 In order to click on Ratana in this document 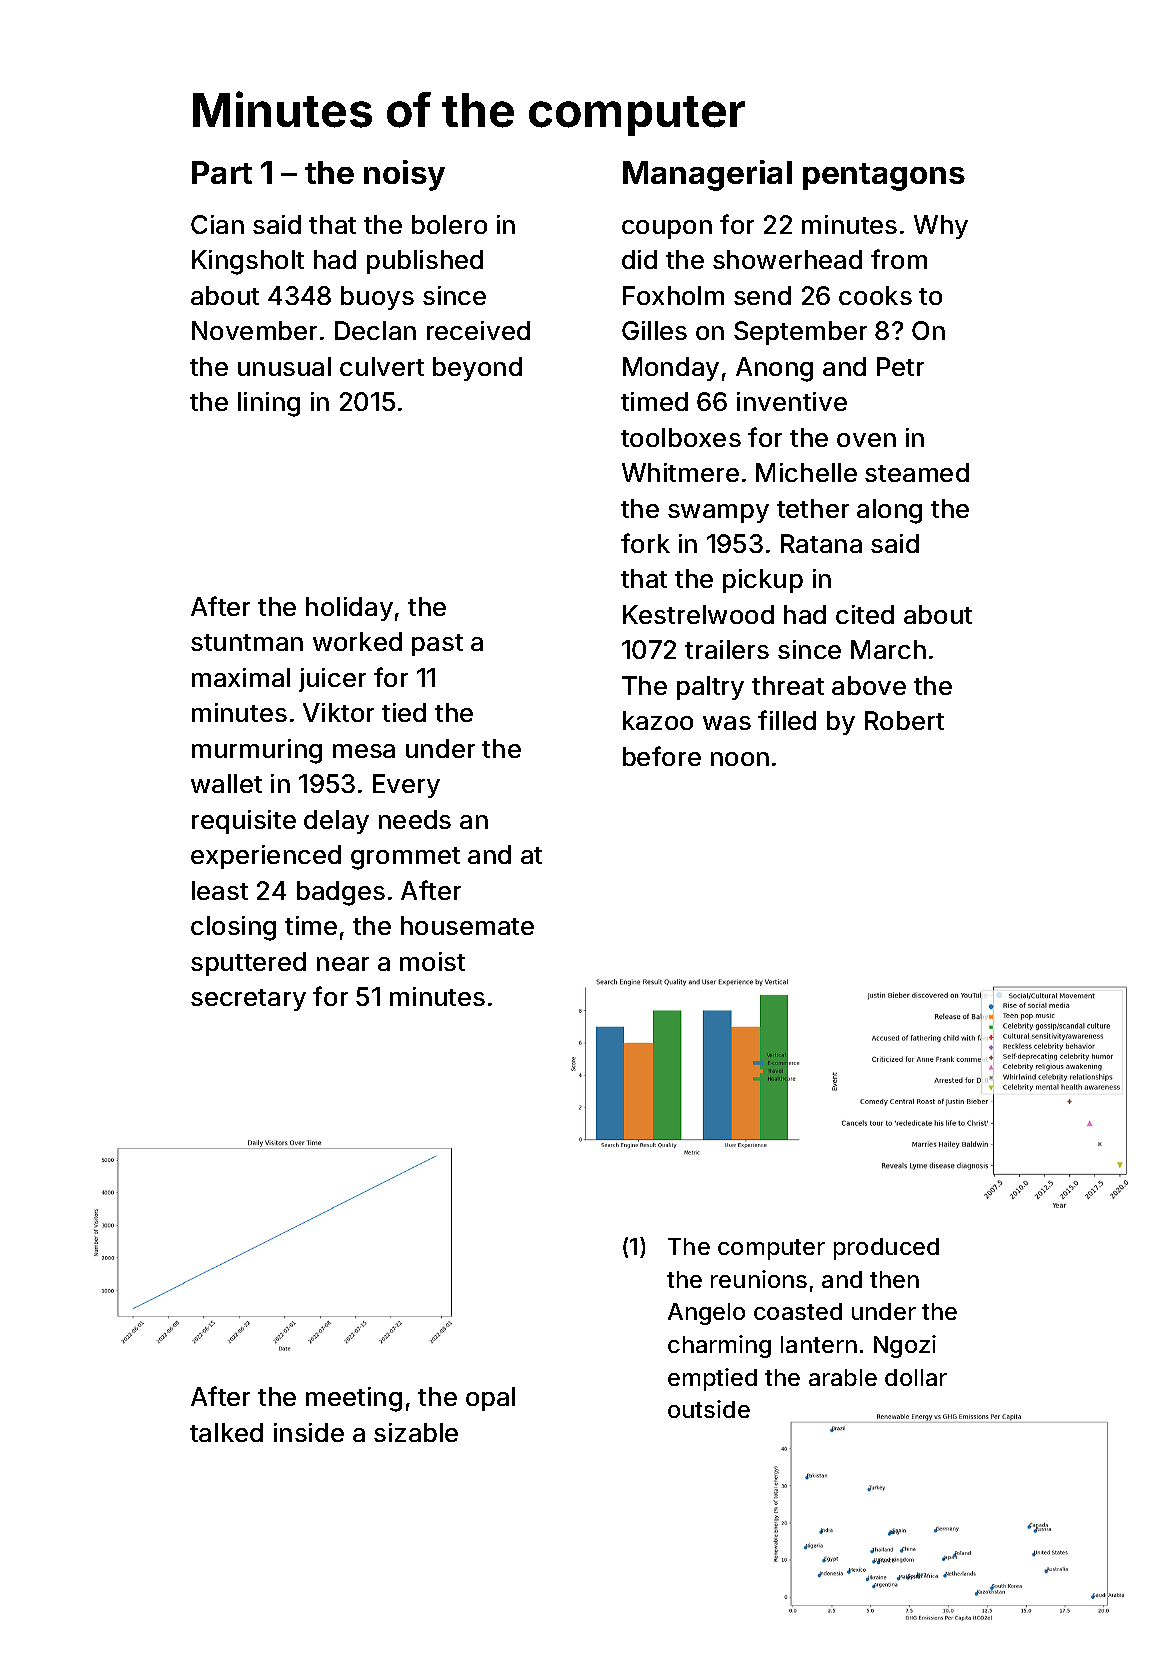, I will do `click(821, 543)`.
